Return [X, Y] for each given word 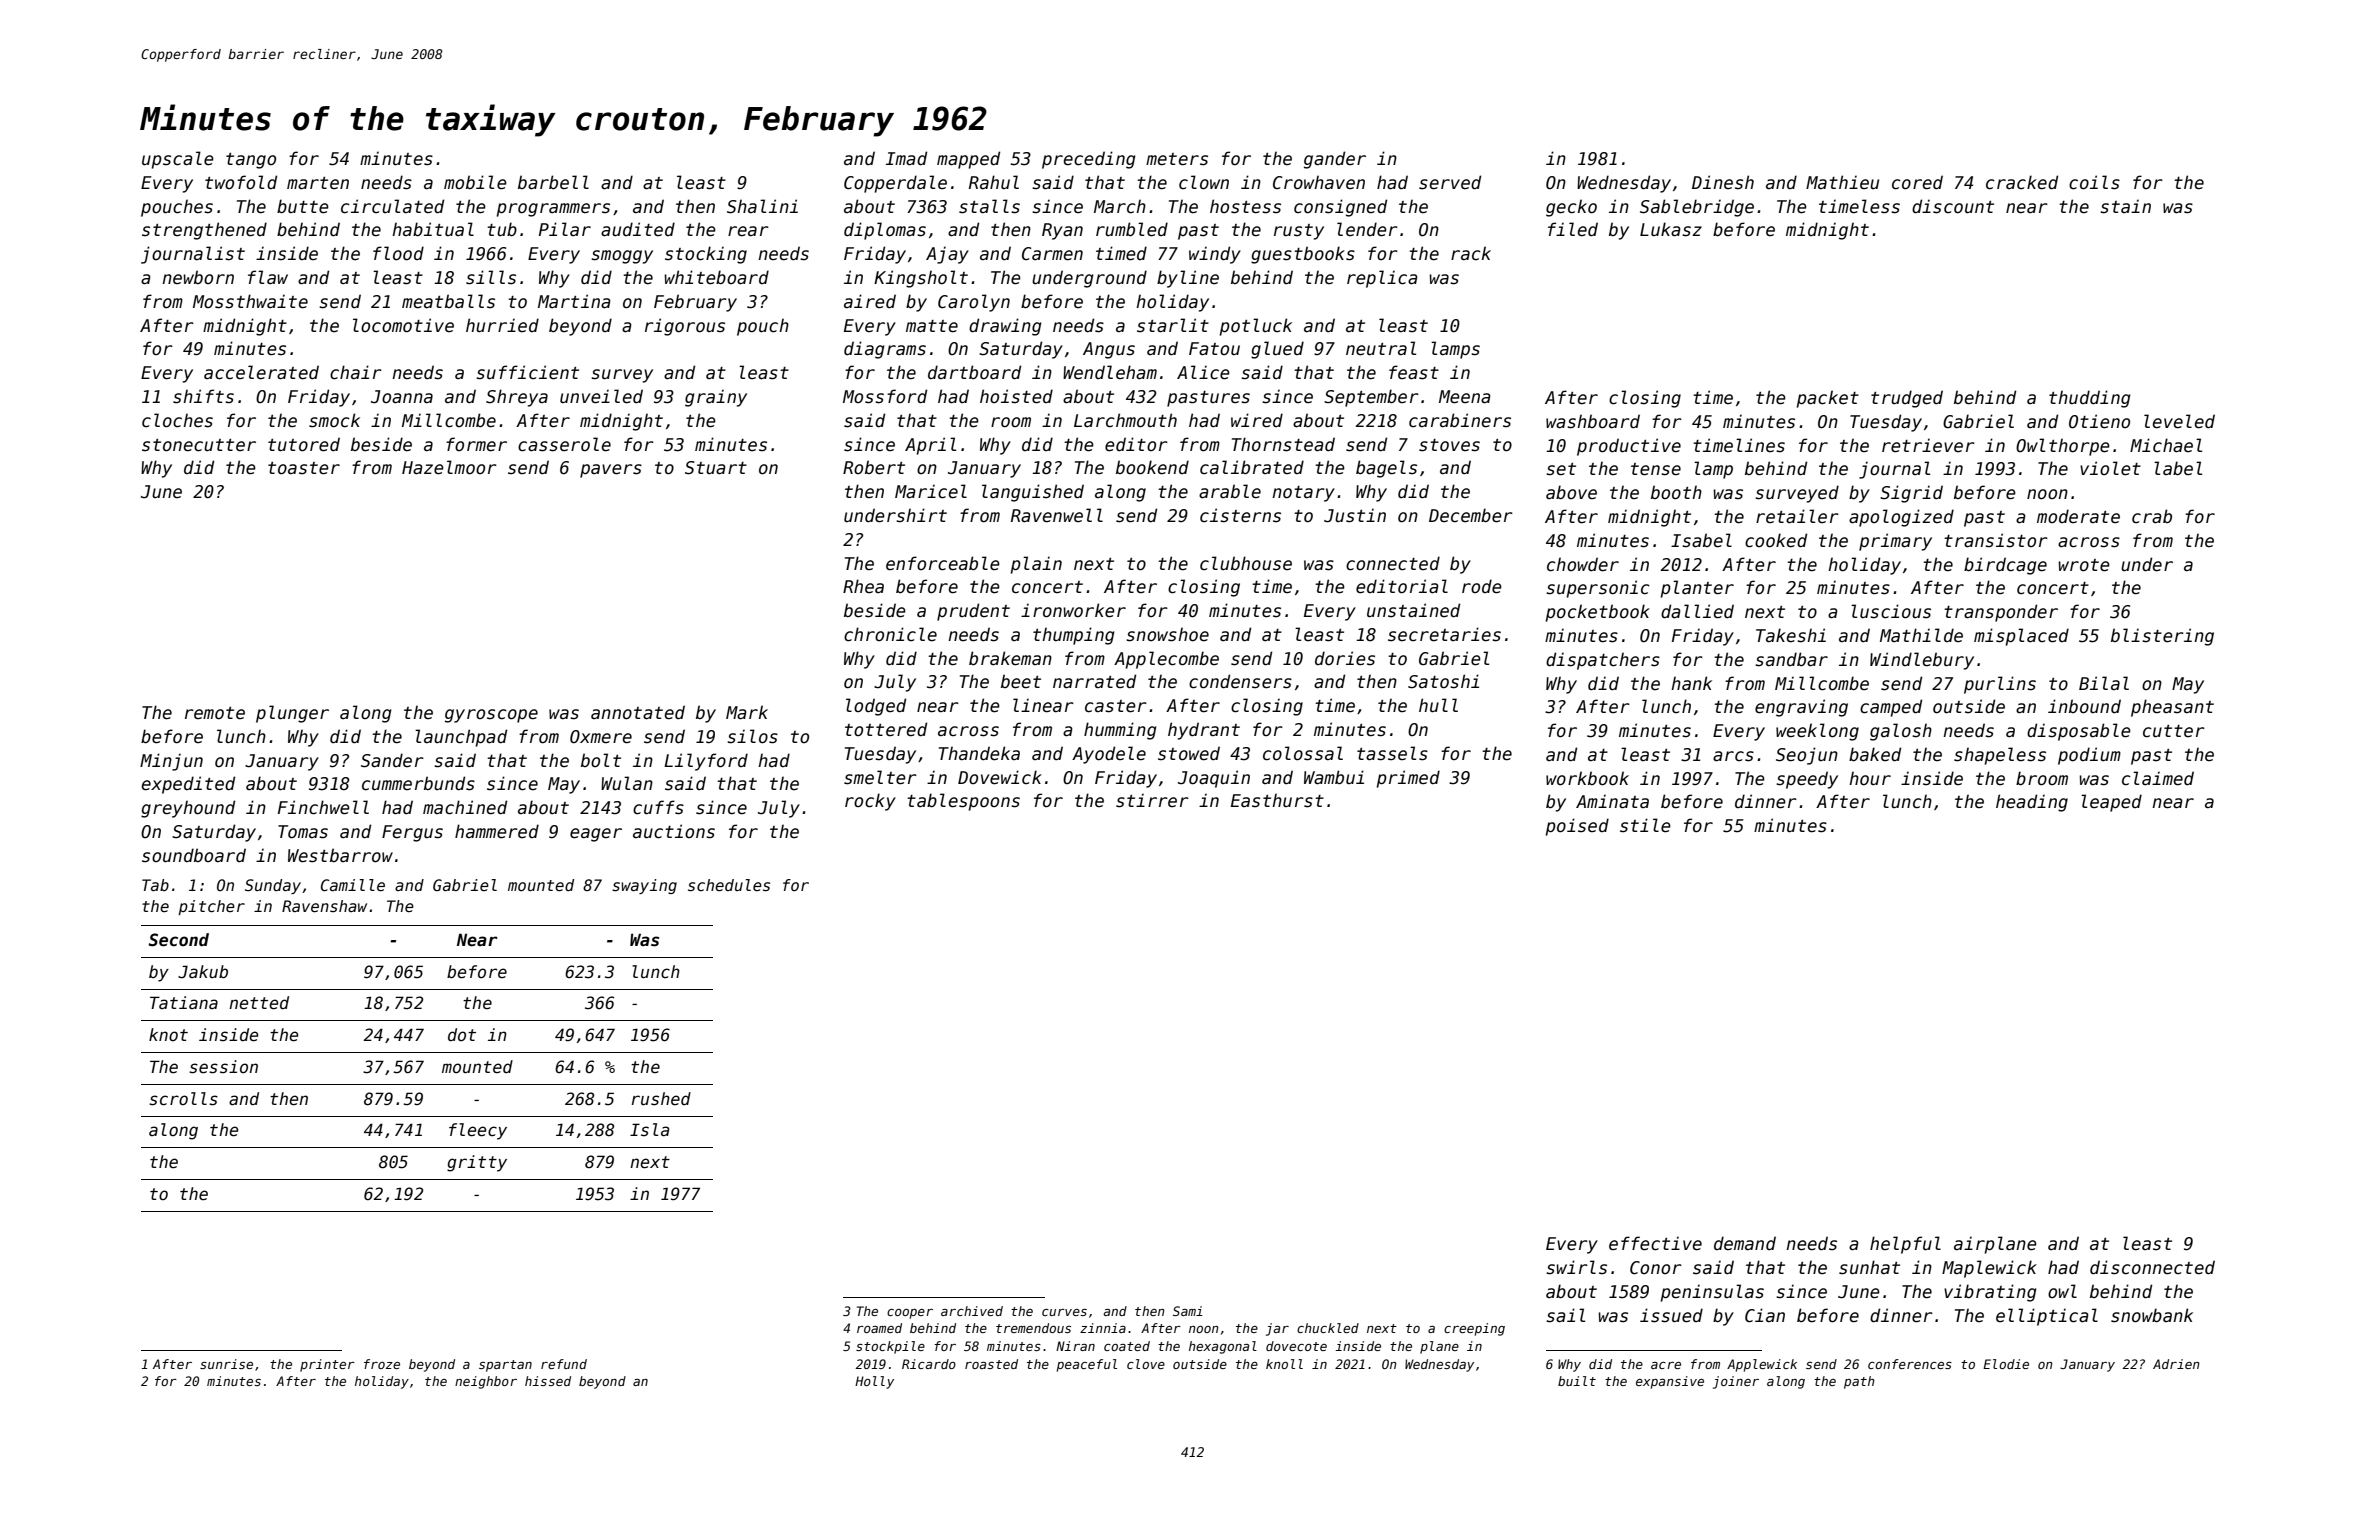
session [223, 1067]
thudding [2090, 399]
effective [1655, 1243]
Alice [1203, 372]
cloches [177, 420]
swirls [1576, 1267]
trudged [1907, 399]
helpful [1905, 1245]
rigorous [685, 327]
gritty [477, 1163]
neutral [1381, 348]
